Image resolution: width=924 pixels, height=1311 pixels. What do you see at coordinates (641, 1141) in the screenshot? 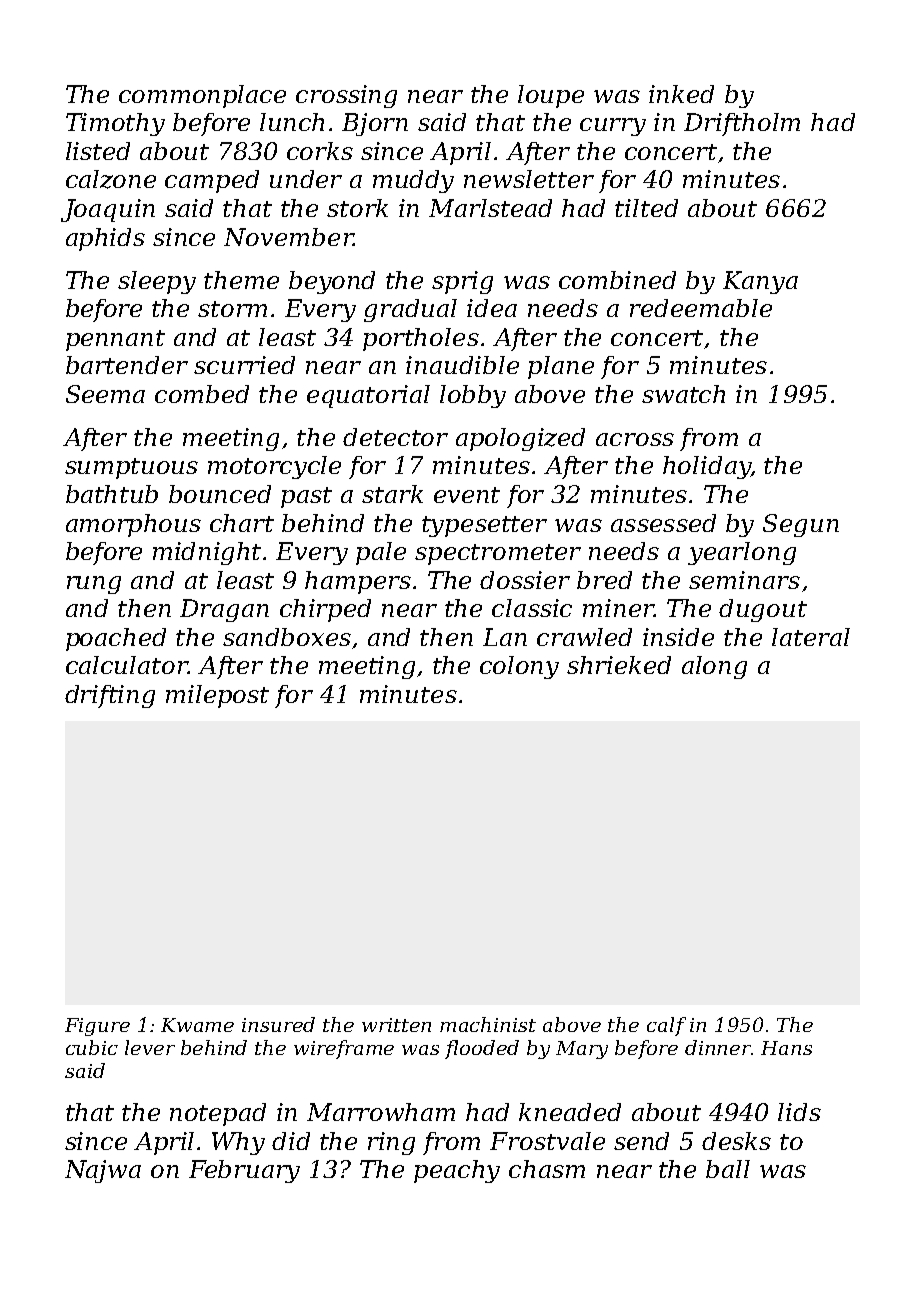
I see `send` at bounding box center [641, 1141].
